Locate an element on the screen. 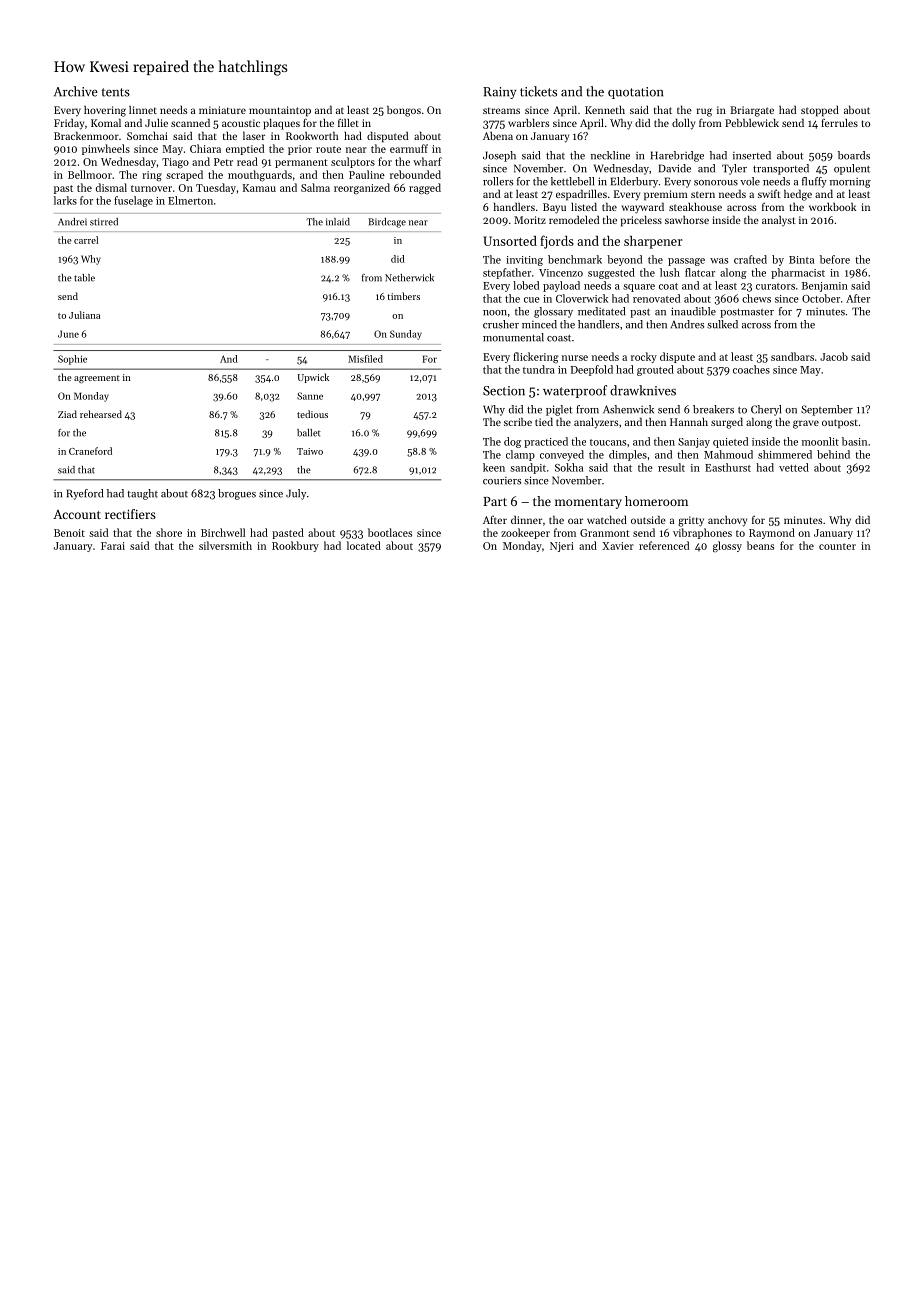 This screenshot has height=1308, width=924. tedious is located at coordinates (312, 414).
